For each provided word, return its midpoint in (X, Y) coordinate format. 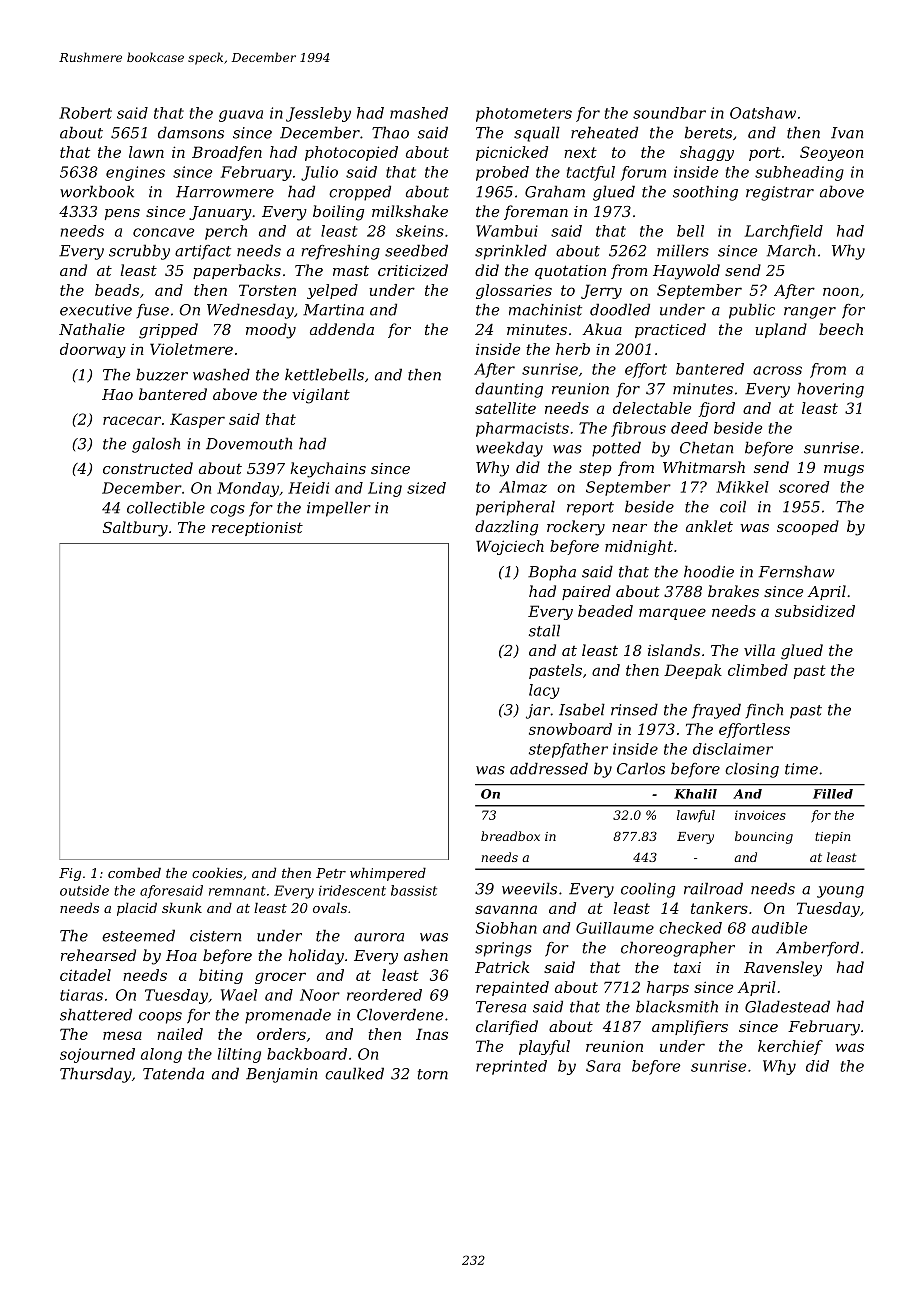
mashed (419, 113)
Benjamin (281, 1075)
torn (433, 1074)
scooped (808, 527)
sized (426, 488)
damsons (191, 132)
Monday (248, 489)
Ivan (847, 133)
